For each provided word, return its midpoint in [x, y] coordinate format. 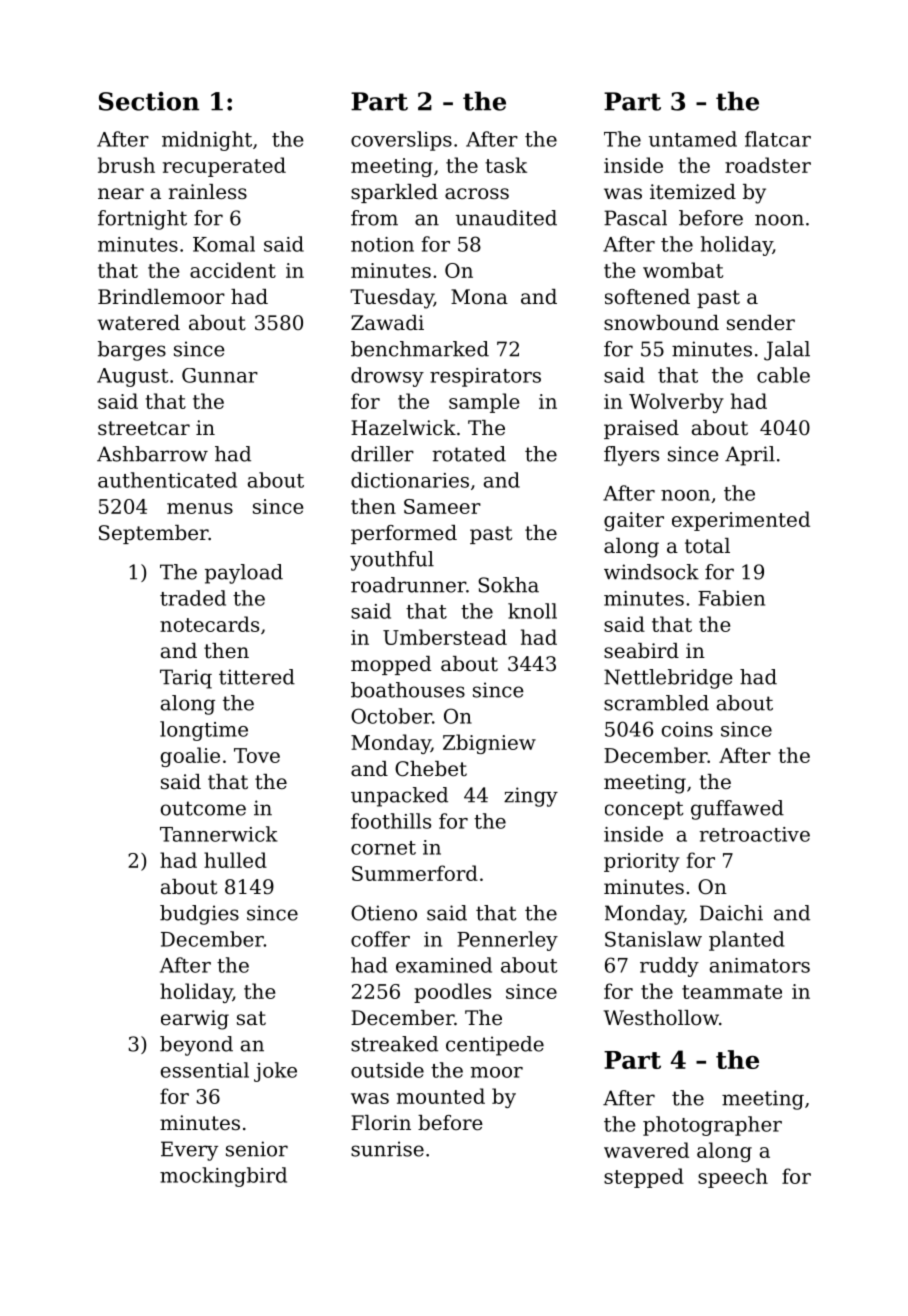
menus [200, 508]
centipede [495, 1046]
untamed [693, 139]
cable [783, 375]
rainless [208, 192]
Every [189, 1151]
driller [382, 454]
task [506, 165]
